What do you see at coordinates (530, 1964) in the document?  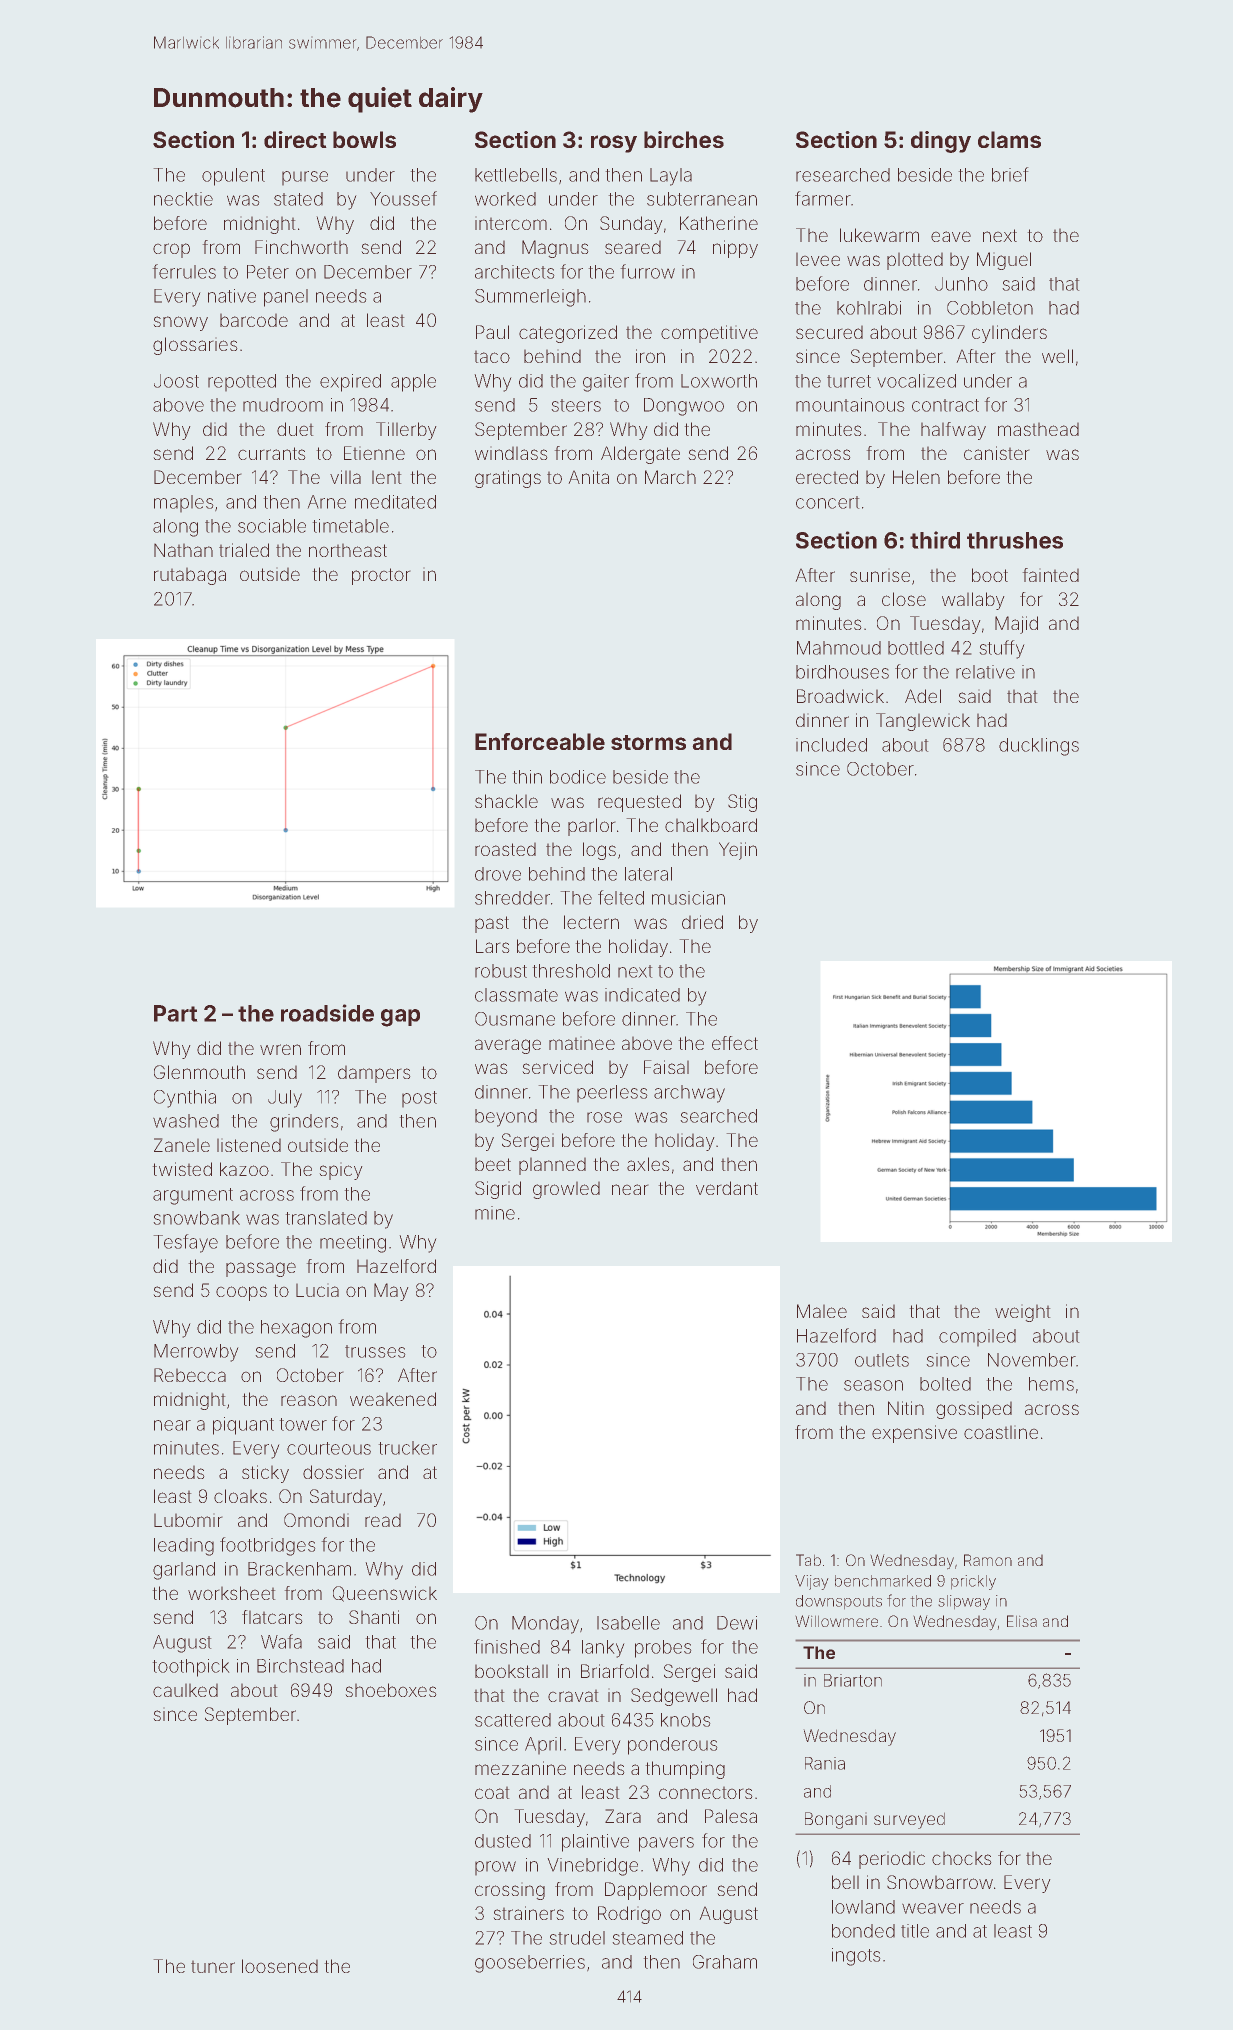 I see `gooseberries` at bounding box center [530, 1964].
